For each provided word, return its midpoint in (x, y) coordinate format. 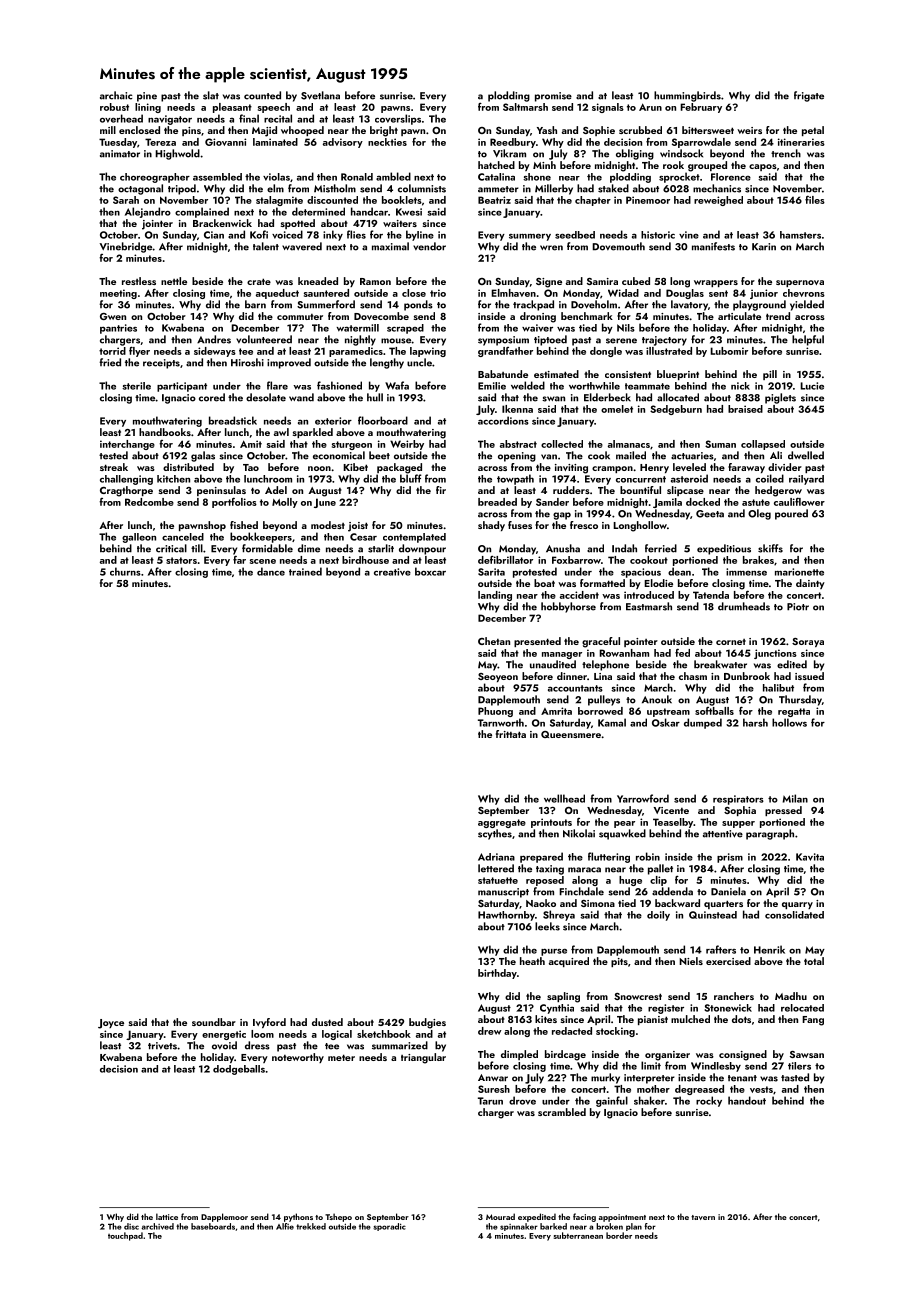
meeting (118, 294)
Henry (654, 468)
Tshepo (338, 1217)
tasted (795, 1077)
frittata (511, 734)
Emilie (492, 386)
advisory (343, 143)
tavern (703, 1217)
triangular (423, 1058)
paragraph (770, 834)
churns (125, 571)
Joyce (111, 1024)
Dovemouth (618, 246)
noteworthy (298, 1058)
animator (120, 154)
